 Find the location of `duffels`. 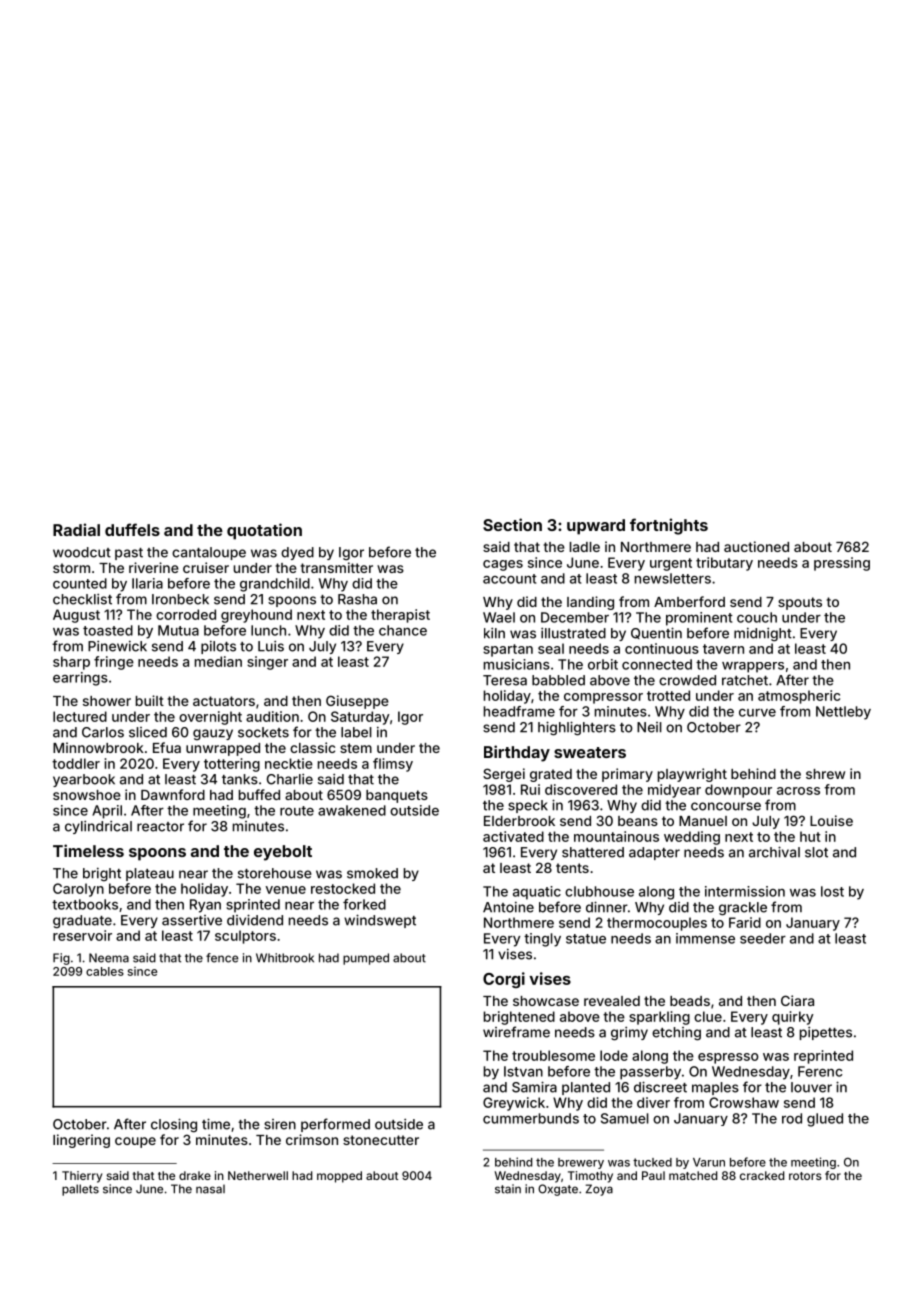

duffels is located at coordinates (132, 529).
